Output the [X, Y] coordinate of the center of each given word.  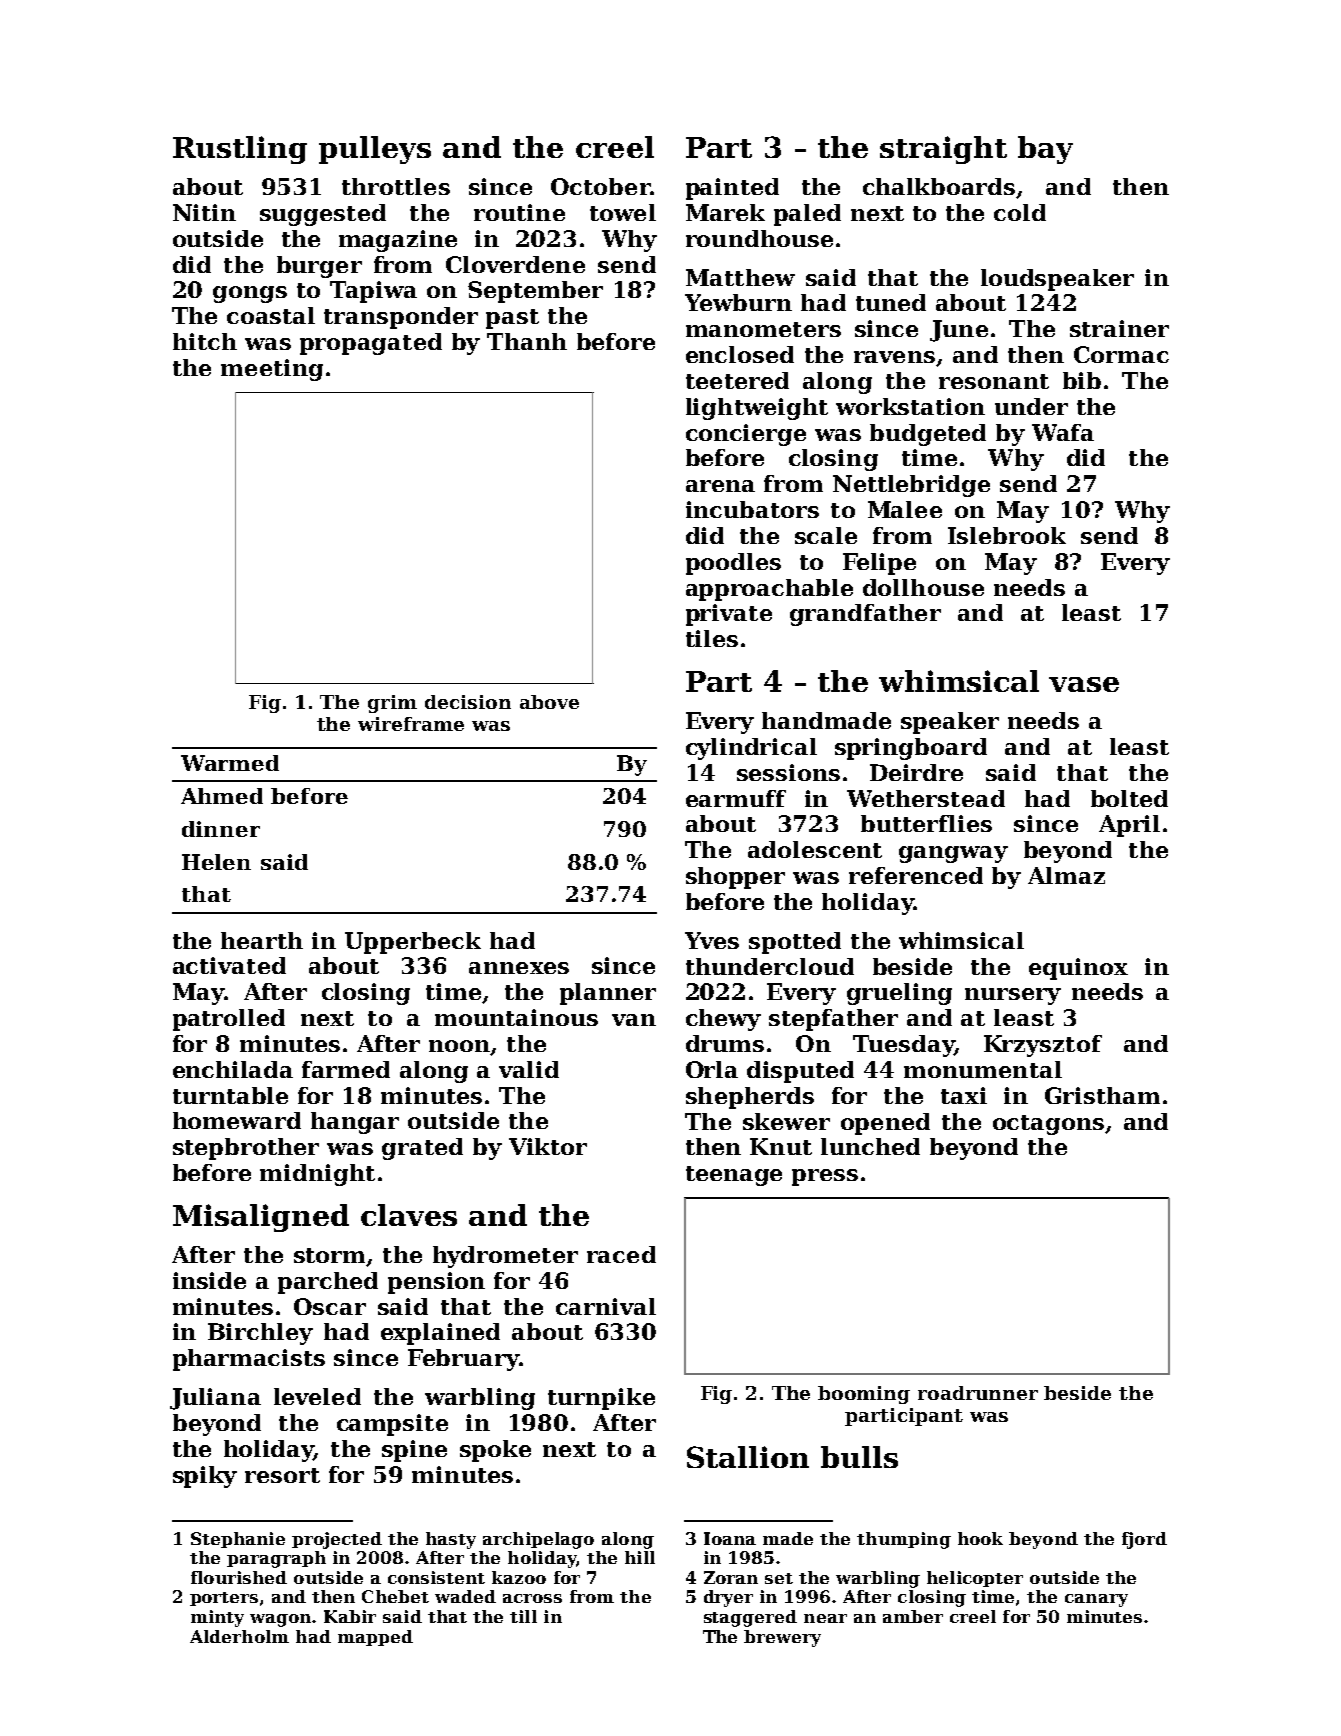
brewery [782, 1638]
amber [913, 1616]
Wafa [1063, 432]
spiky [205, 1477]
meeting [272, 370]
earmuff [736, 798]
